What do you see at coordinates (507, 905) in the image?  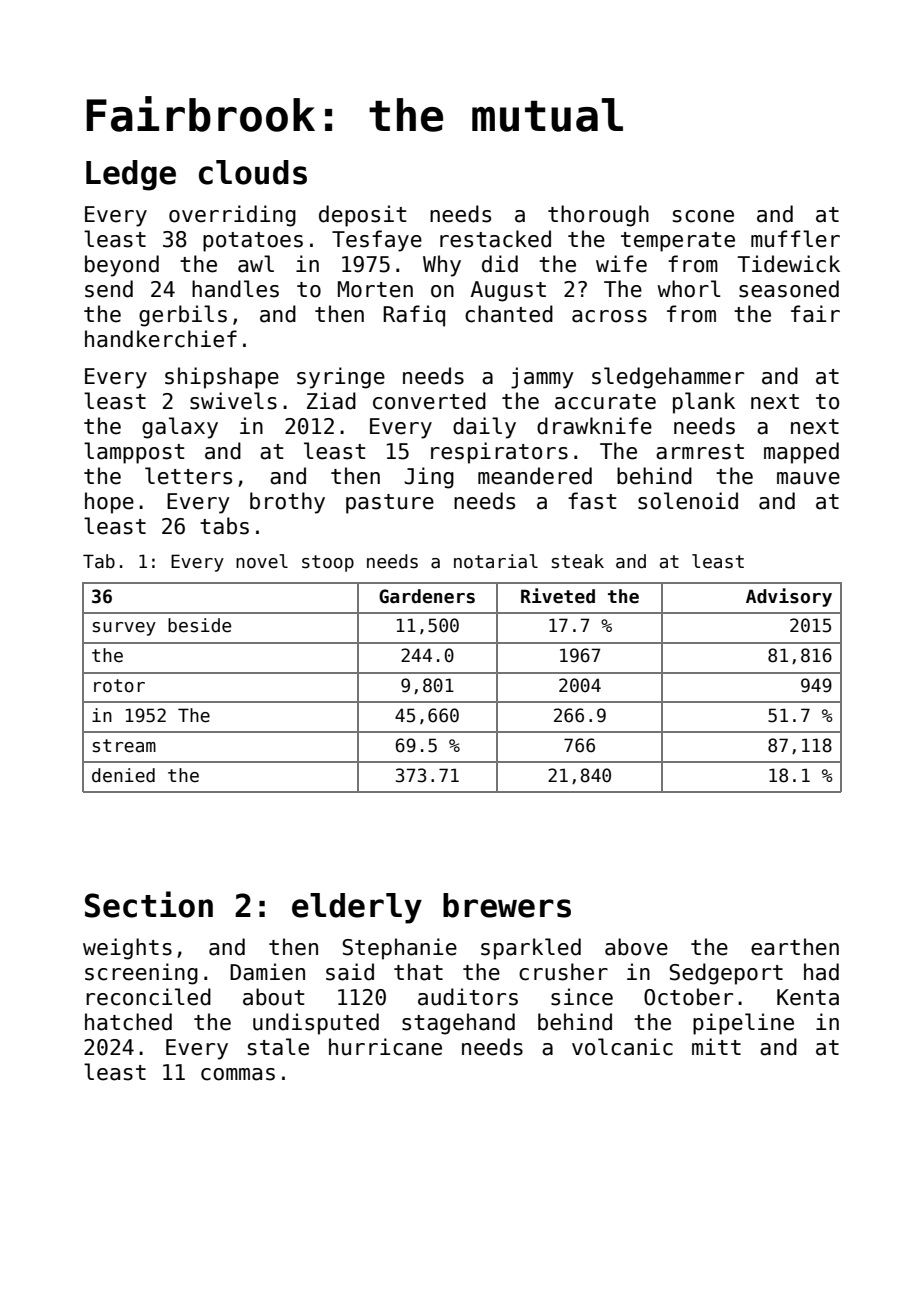 I see `brewers` at bounding box center [507, 905].
